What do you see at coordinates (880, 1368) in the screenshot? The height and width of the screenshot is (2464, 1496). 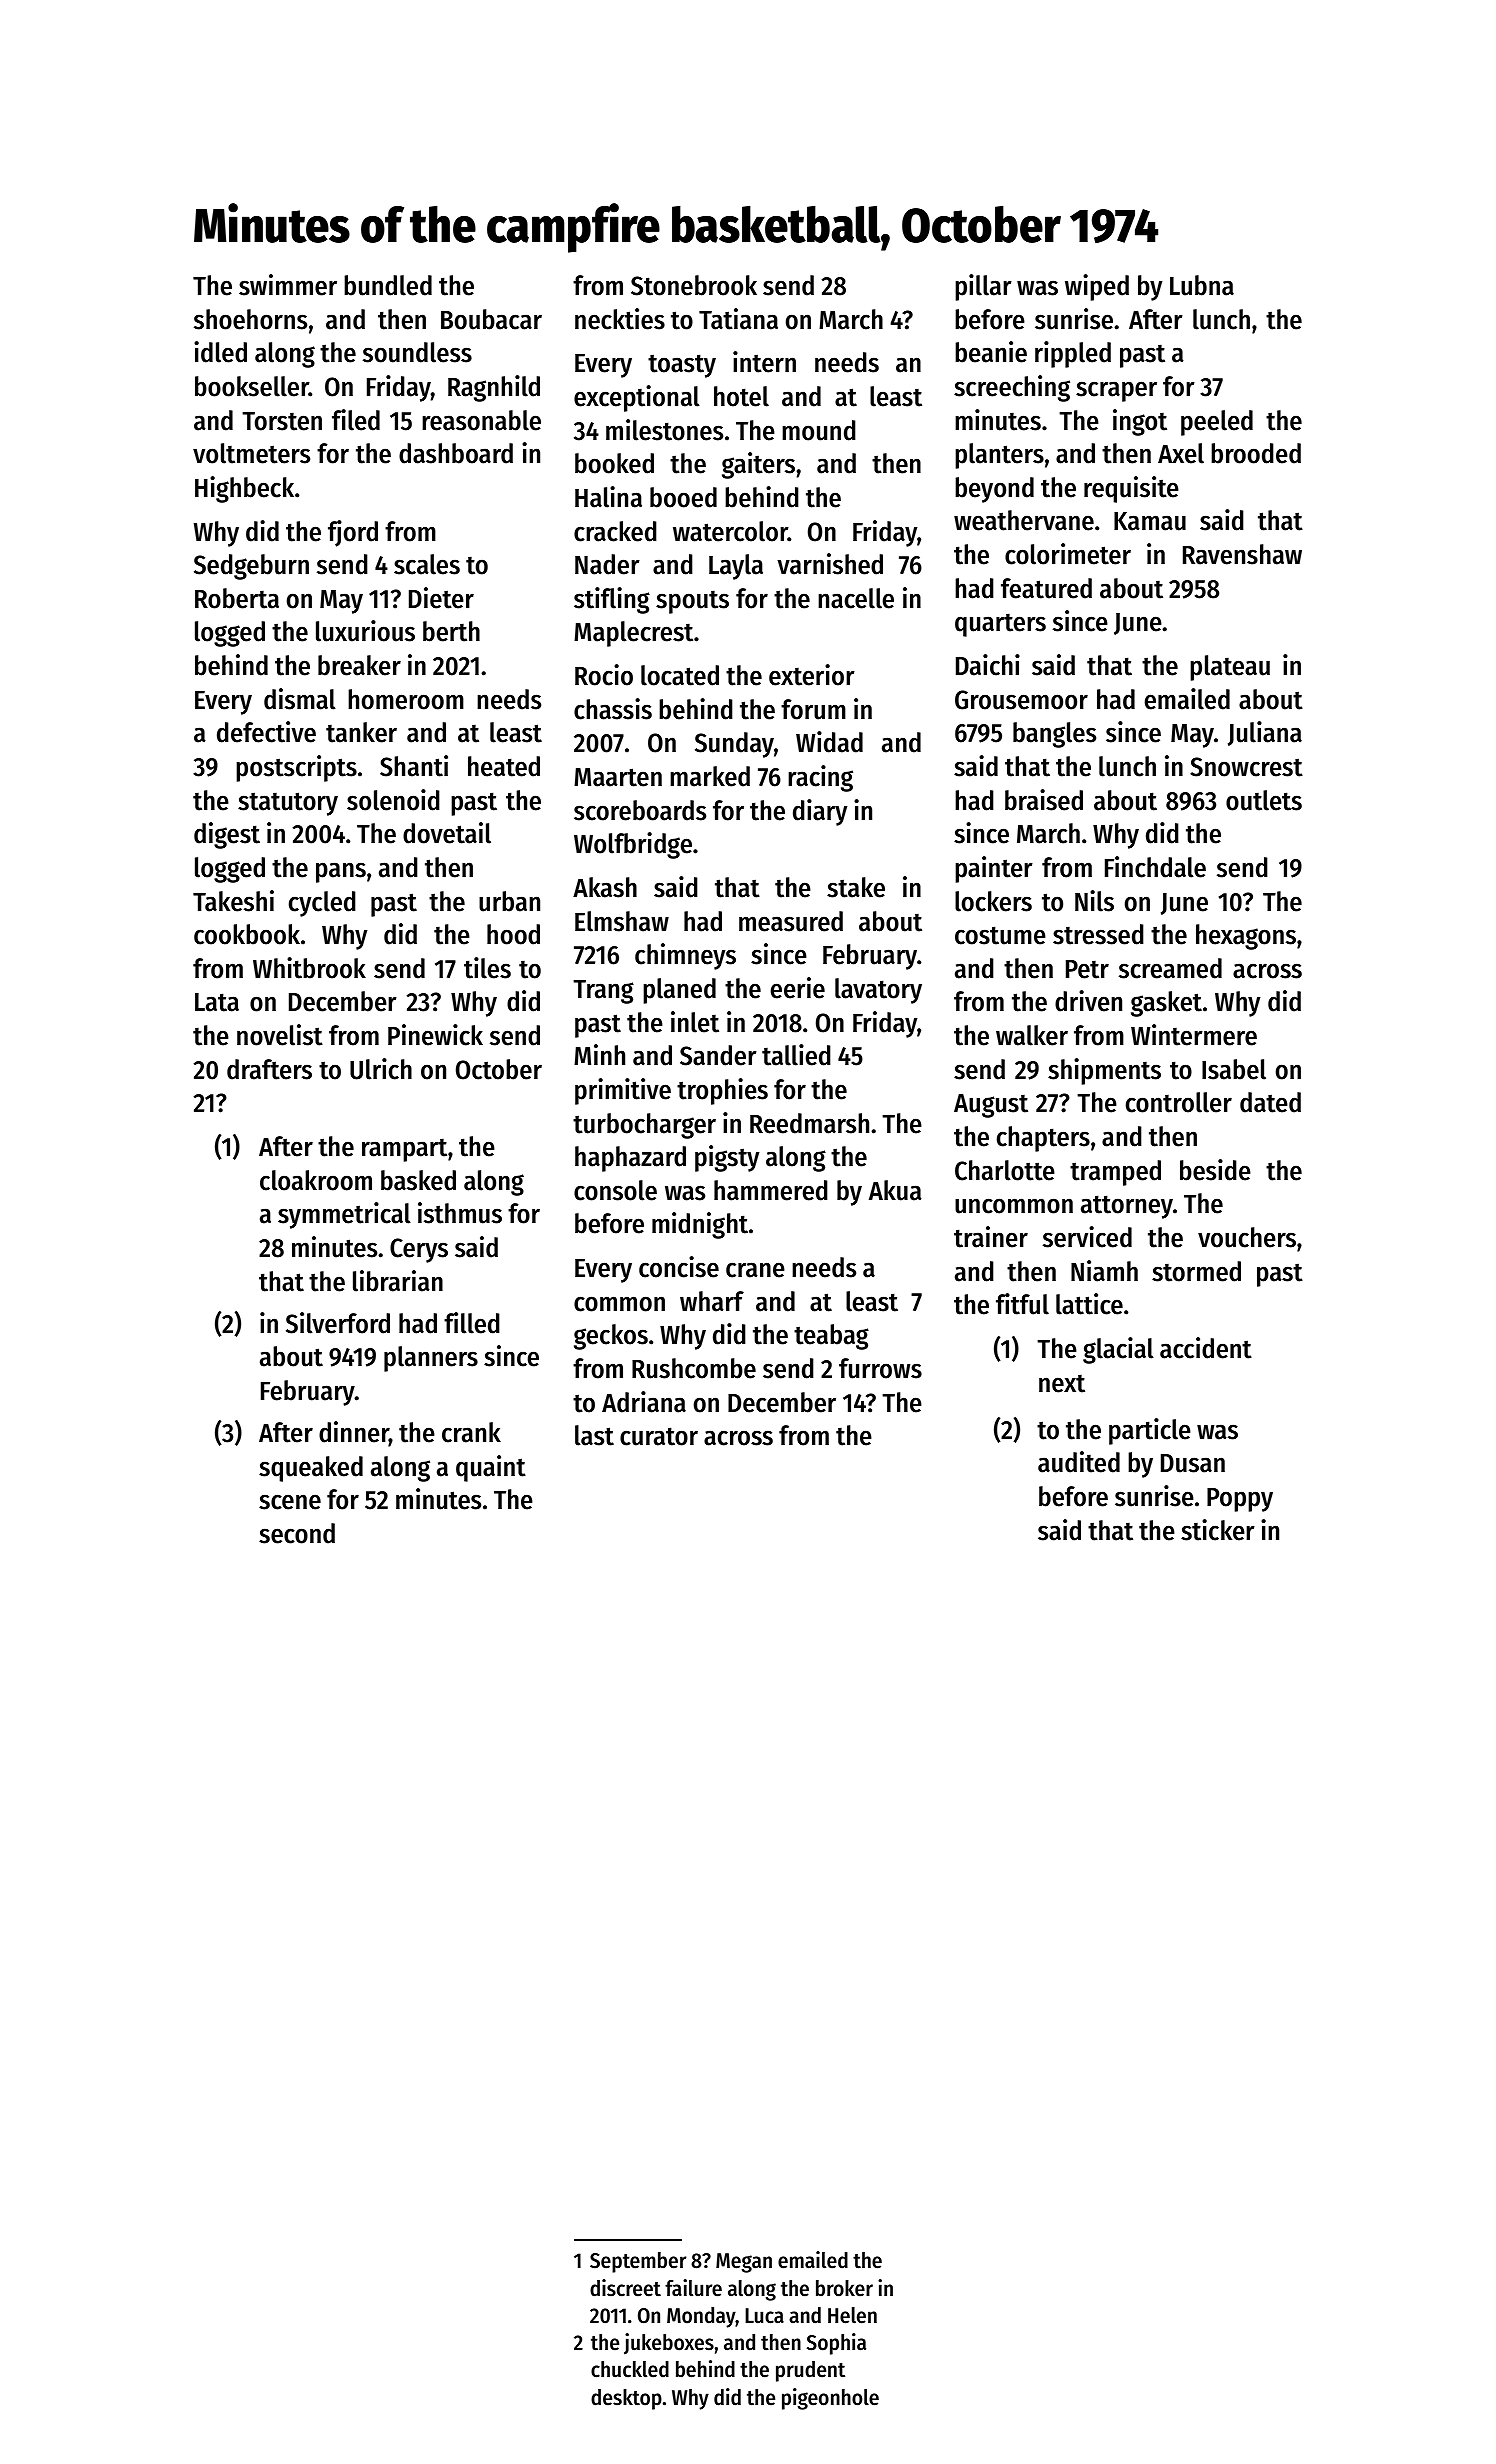 I see `furrows` at bounding box center [880, 1368].
